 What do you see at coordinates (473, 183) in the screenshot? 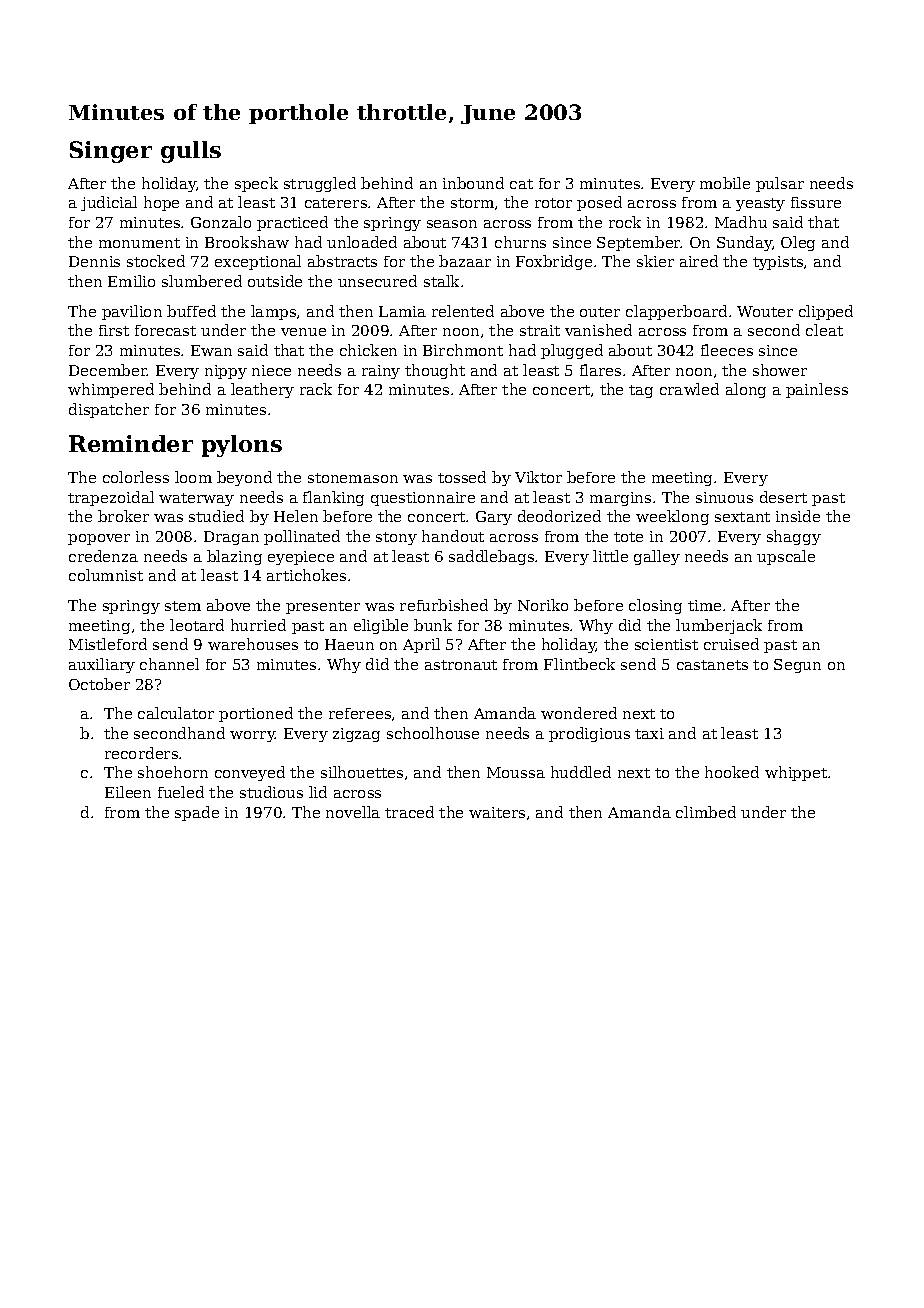
I see `inbound` at bounding box center [473, 183].
